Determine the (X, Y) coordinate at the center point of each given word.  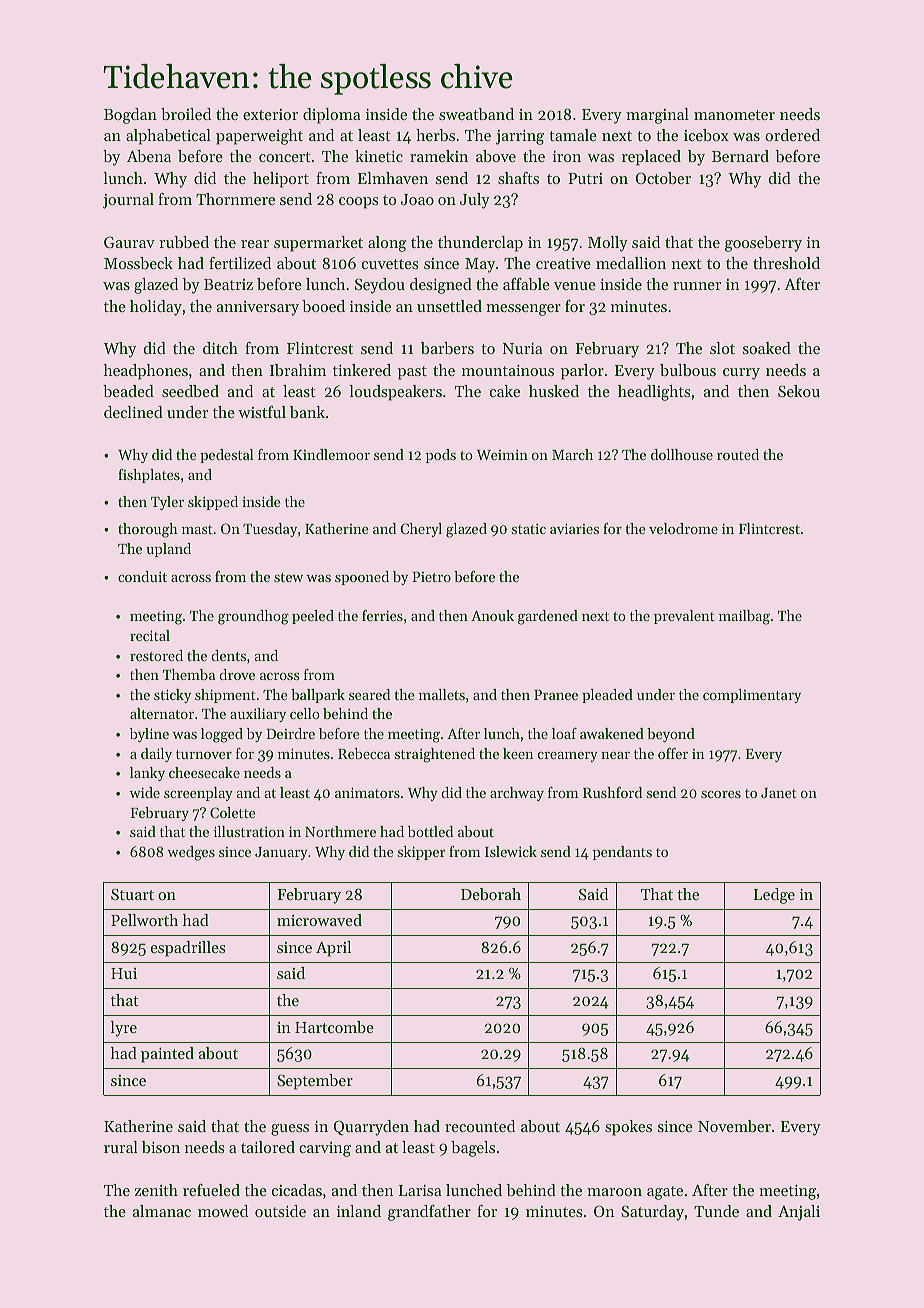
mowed (223, 1211)
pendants (622, 853)
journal (128, 201)
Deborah (491, 894)
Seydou (380, 286)
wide (144, 792)
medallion (631, 263)
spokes (628, 1128)
